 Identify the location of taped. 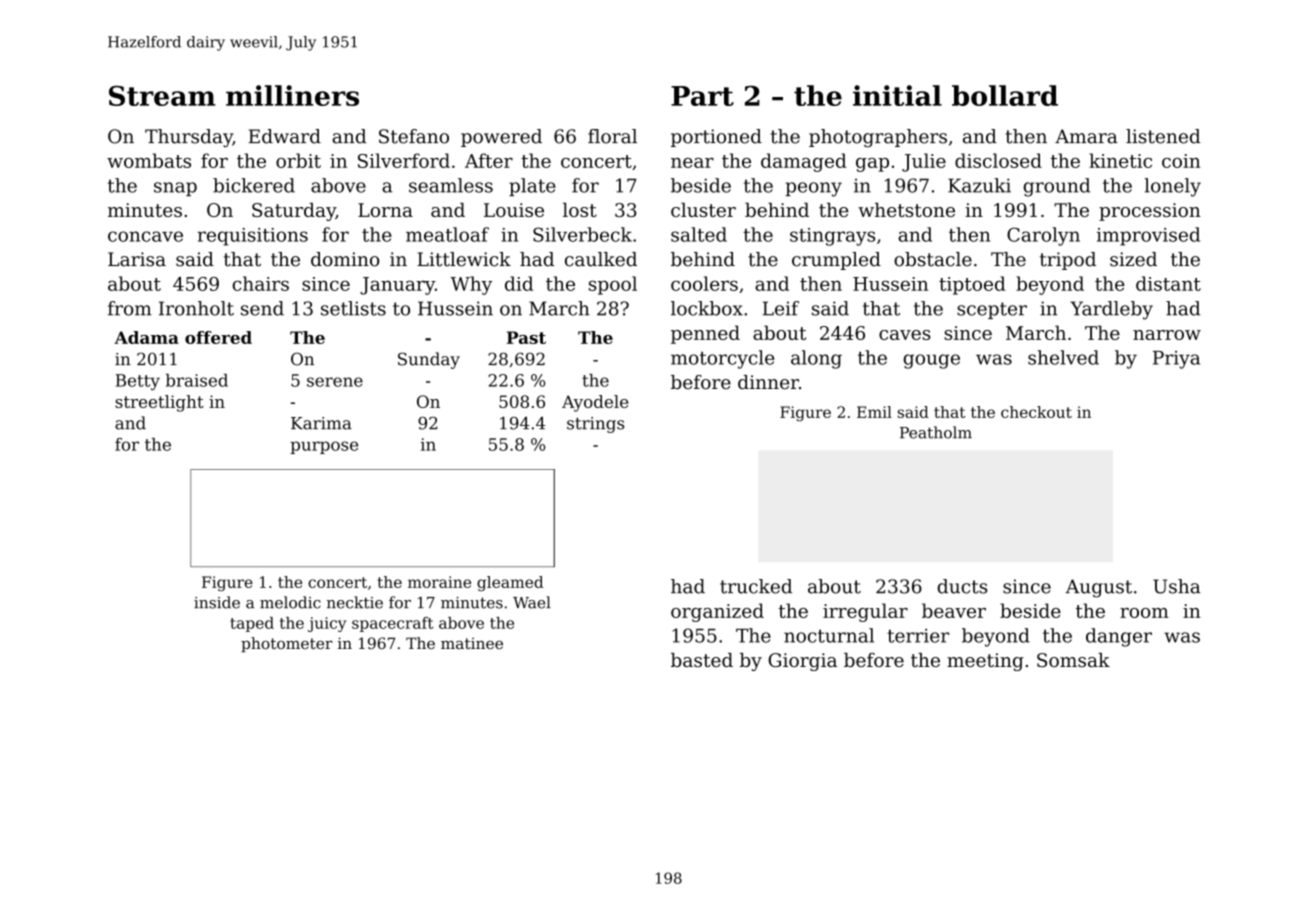
(252, 624).
